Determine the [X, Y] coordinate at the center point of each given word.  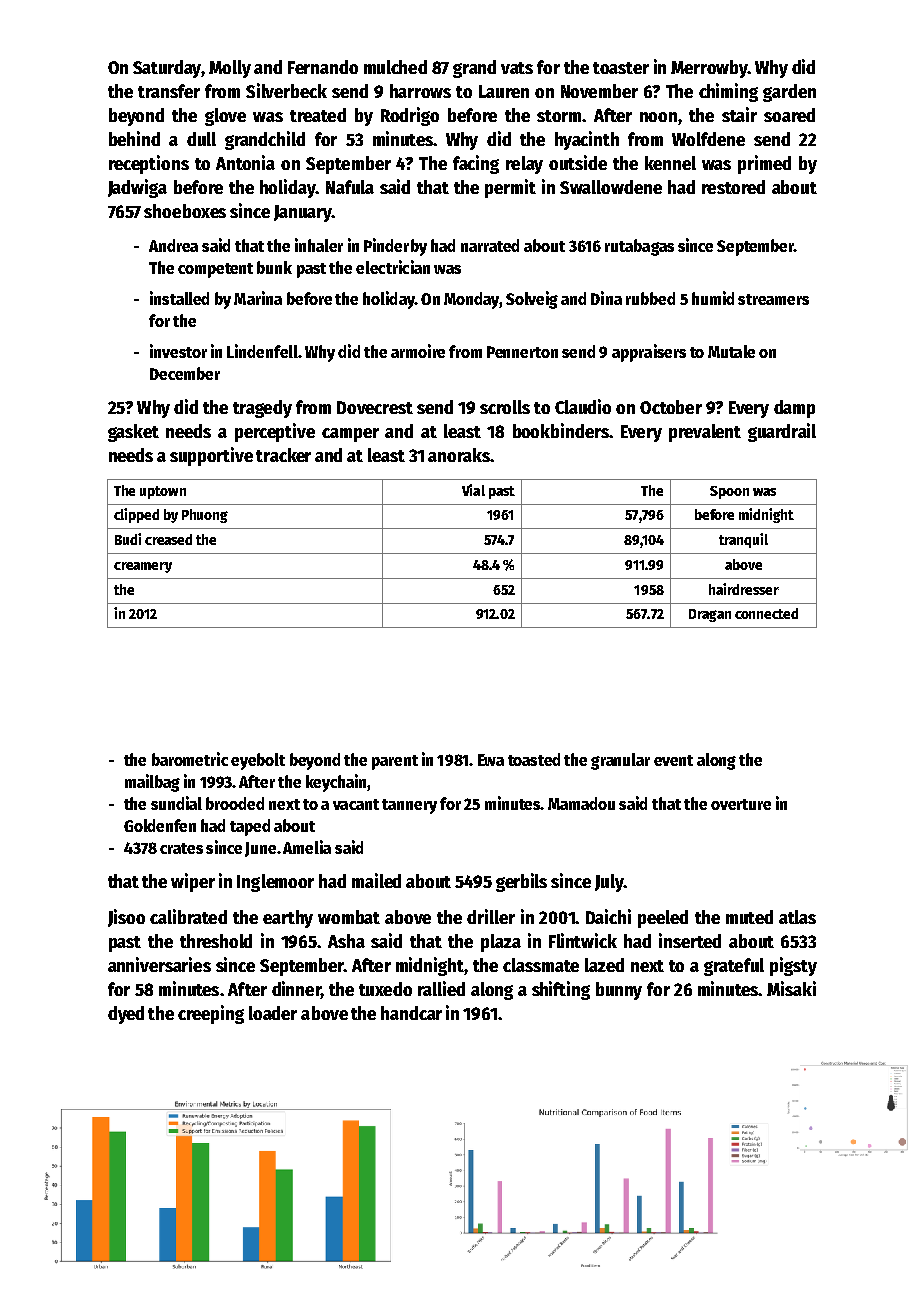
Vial [473, 490]
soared [789, 115]
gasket [133, 433]
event [673, 760]
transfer [169, 91]
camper [350, 435]
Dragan [710, 615]
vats [517, 68]
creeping [211, 1014]
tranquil [743, 540]
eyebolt [258, 761]
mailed [376, 880]
